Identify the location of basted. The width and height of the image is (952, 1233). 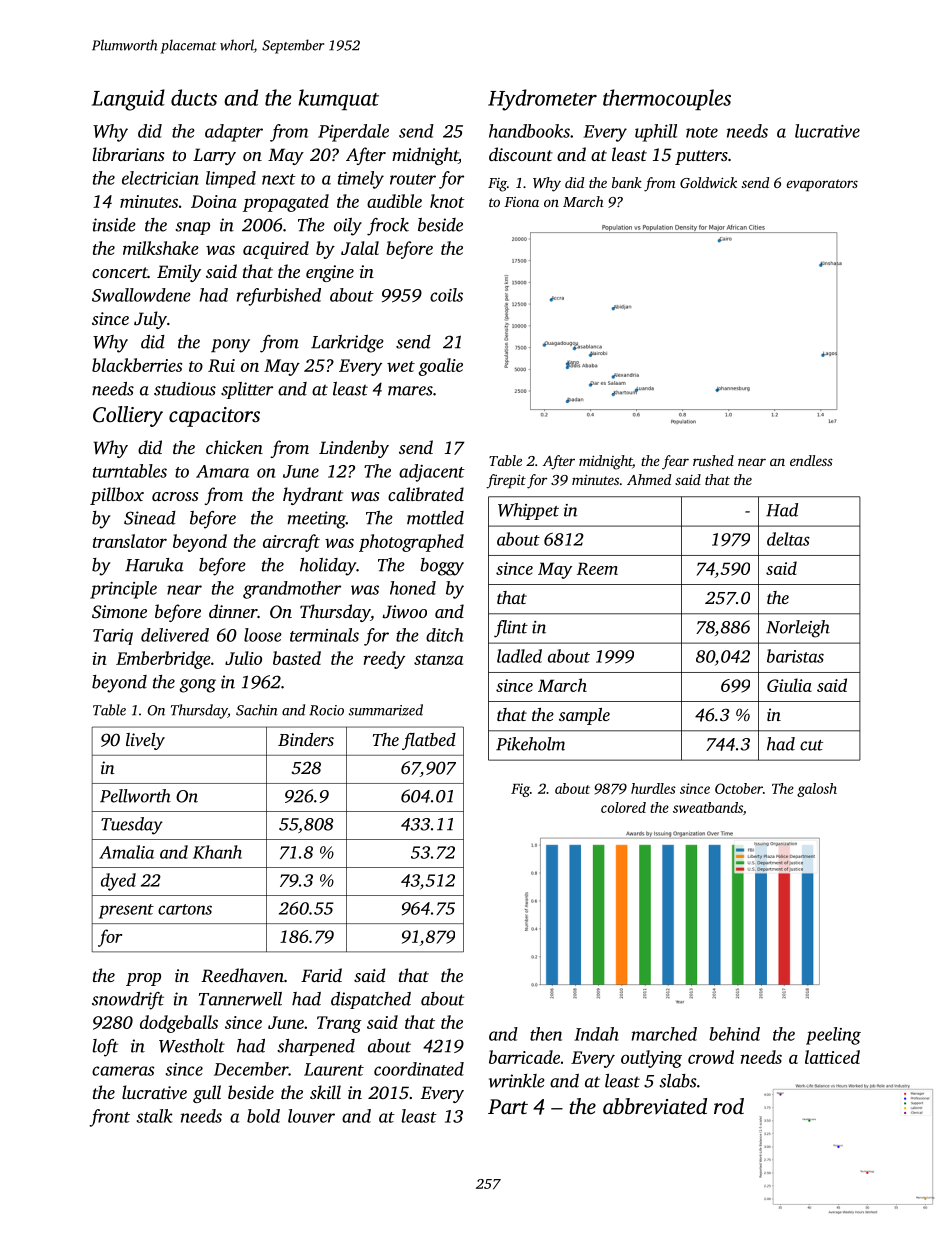
(297, 658).
